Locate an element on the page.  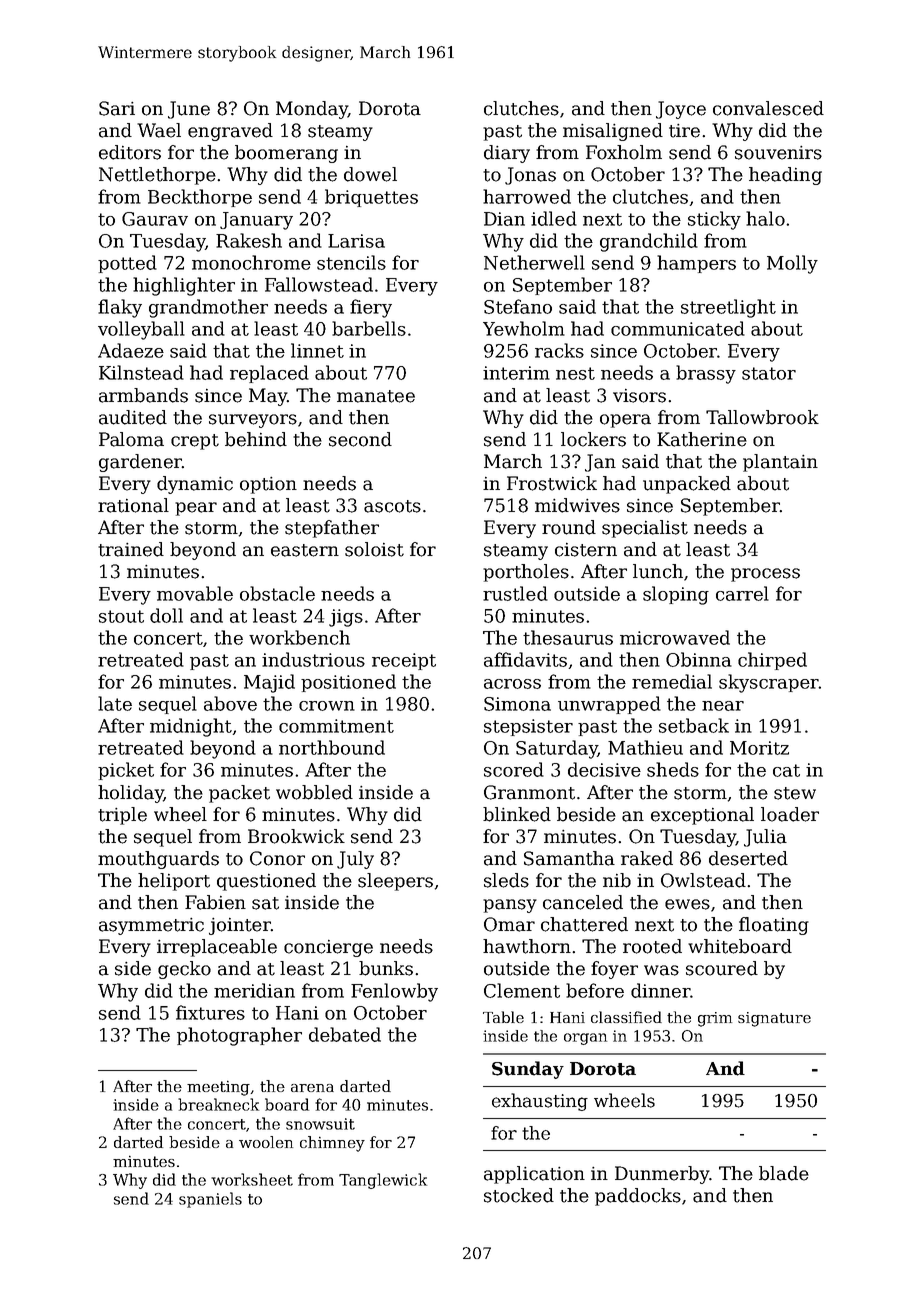
packet is located at coordinates (239, 794).
